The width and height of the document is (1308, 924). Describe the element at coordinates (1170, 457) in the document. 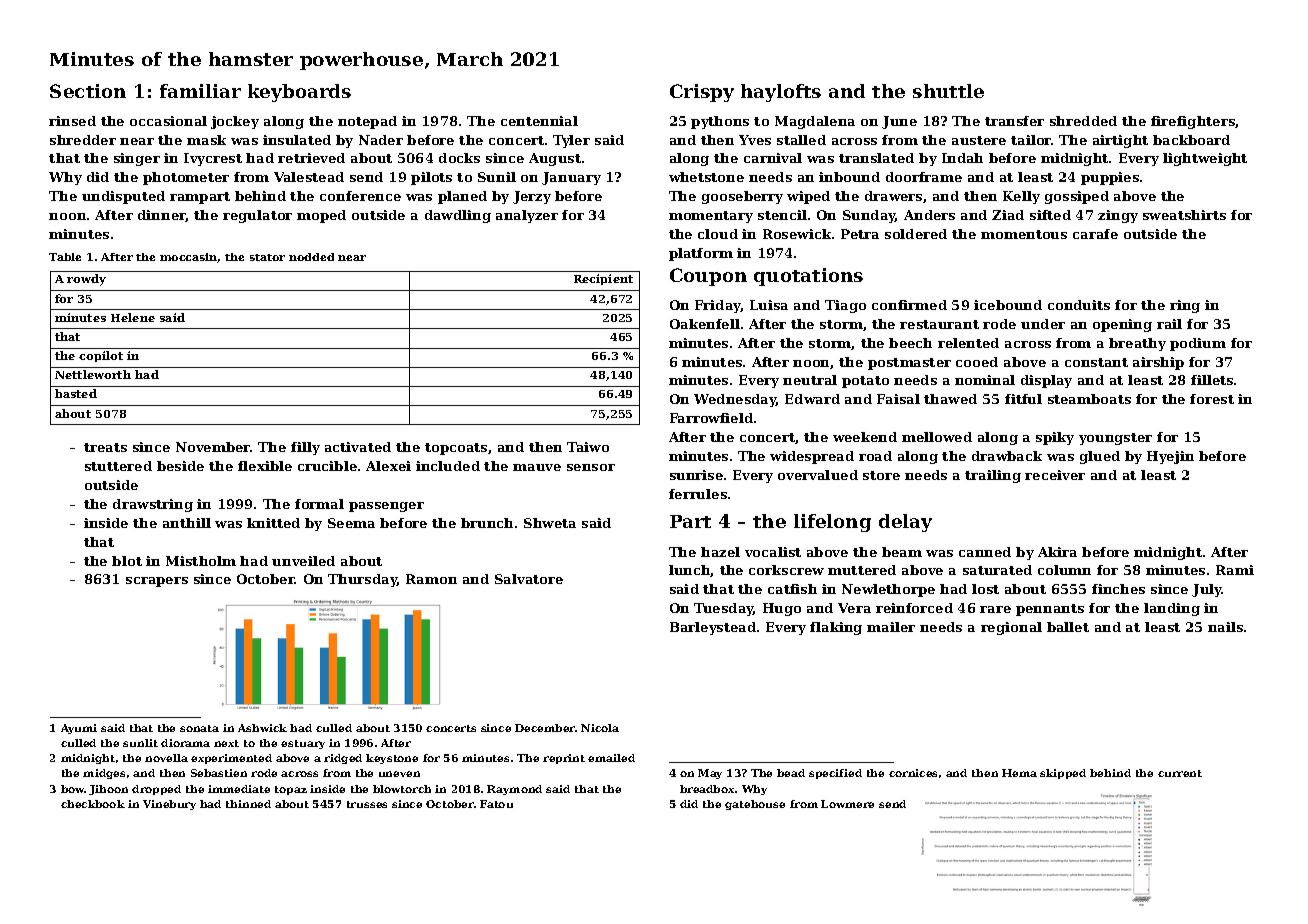

I see `Hyejin` at that location.
